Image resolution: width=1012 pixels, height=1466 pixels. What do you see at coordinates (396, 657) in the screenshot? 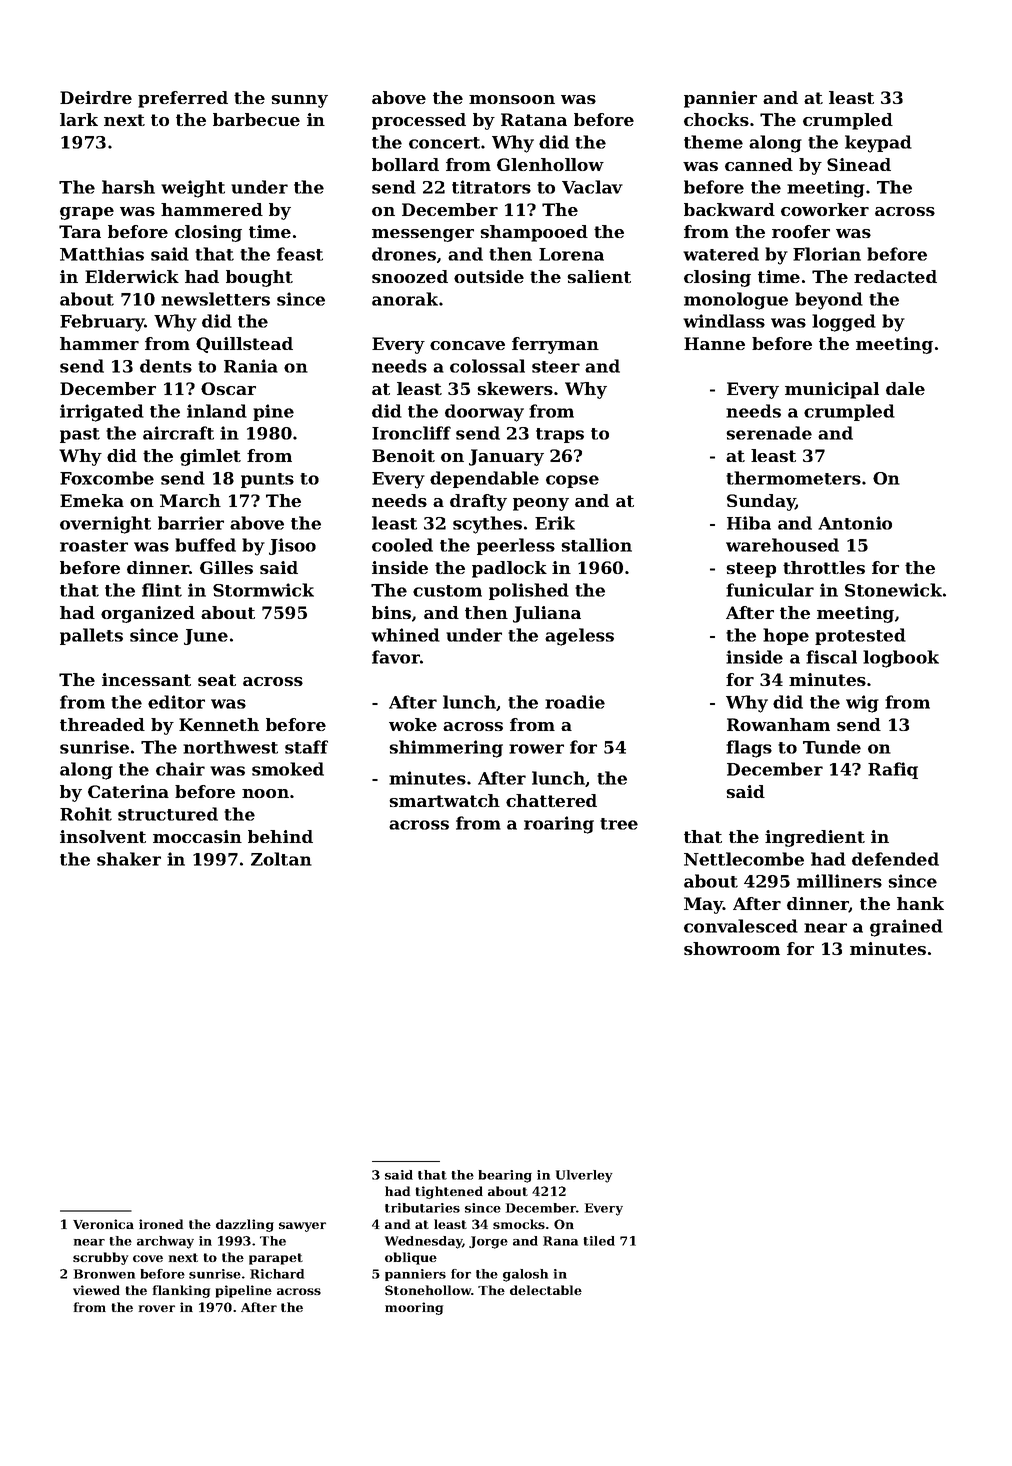
I see `favor` at bounding box center [396, 657].
